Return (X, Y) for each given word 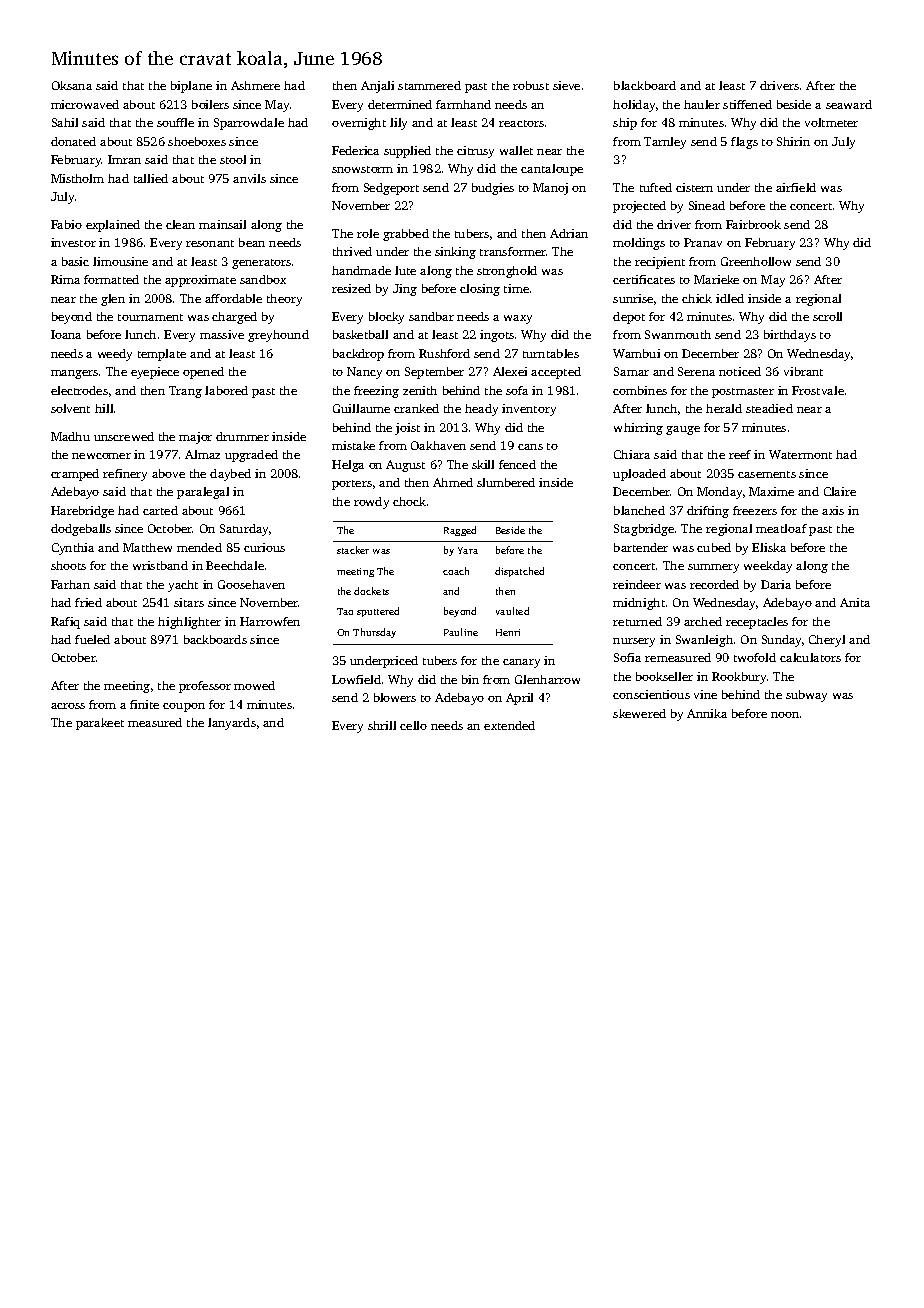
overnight (359, 124)
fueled (92, 639)
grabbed (406, 235)
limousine (120, 261)
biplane (191, 87)
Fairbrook (753, 224)
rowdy (371, 503)
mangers (74, 374)
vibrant (803, 371)
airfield (796, 187)
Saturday (244, 530)
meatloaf (781, 528)
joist (407, 429)
